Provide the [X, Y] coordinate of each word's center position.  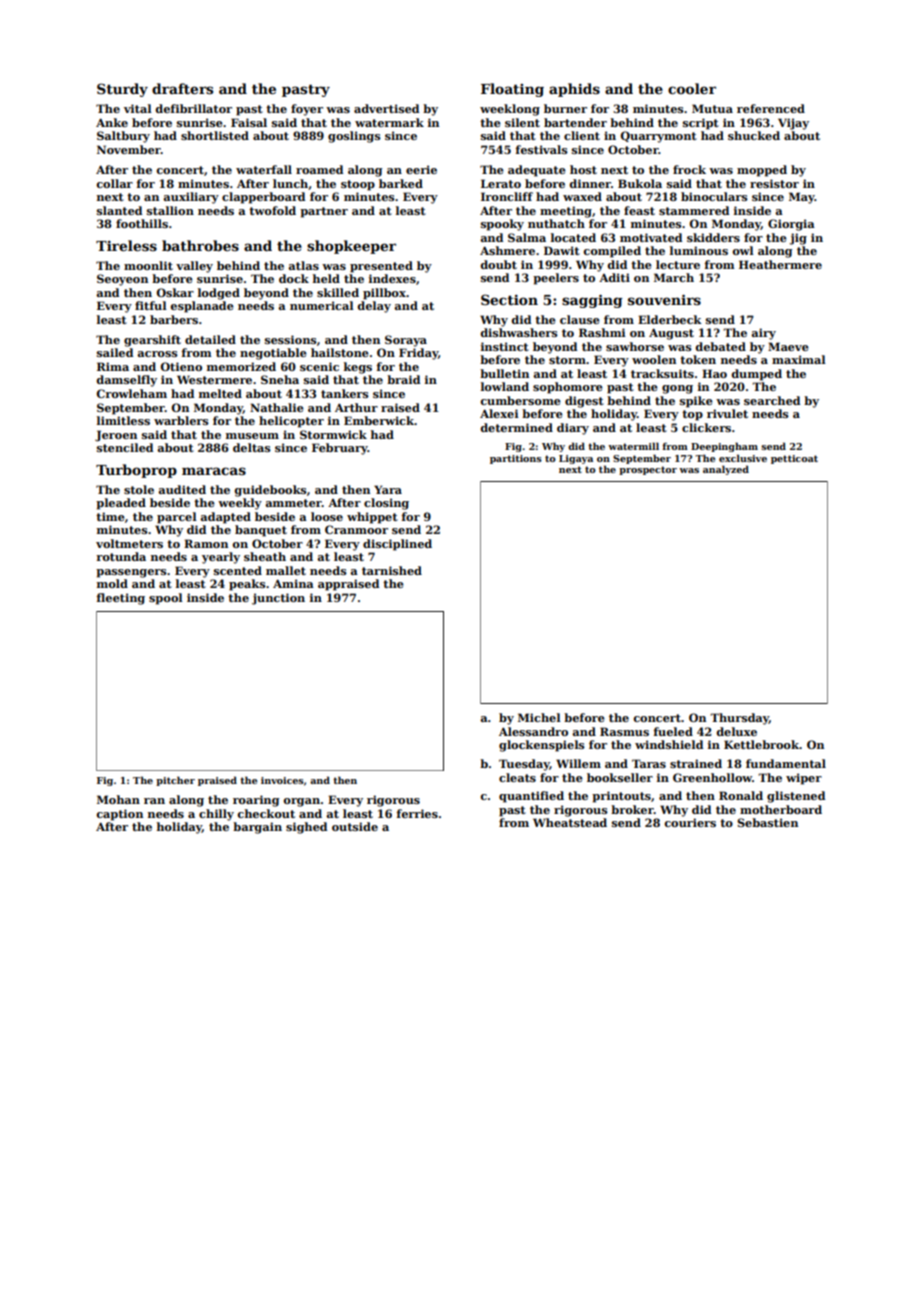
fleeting [120, 599]
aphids [574, 90]
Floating [512, 90]
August [671, 334]
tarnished [392, 570]
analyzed [726, 470]
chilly [216, 815]
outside [355, 826]
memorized [241, 366]
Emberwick [379, 420]
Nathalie [277, 407]
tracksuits [662, 373]
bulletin [504, 373]
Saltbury [123, 137]
